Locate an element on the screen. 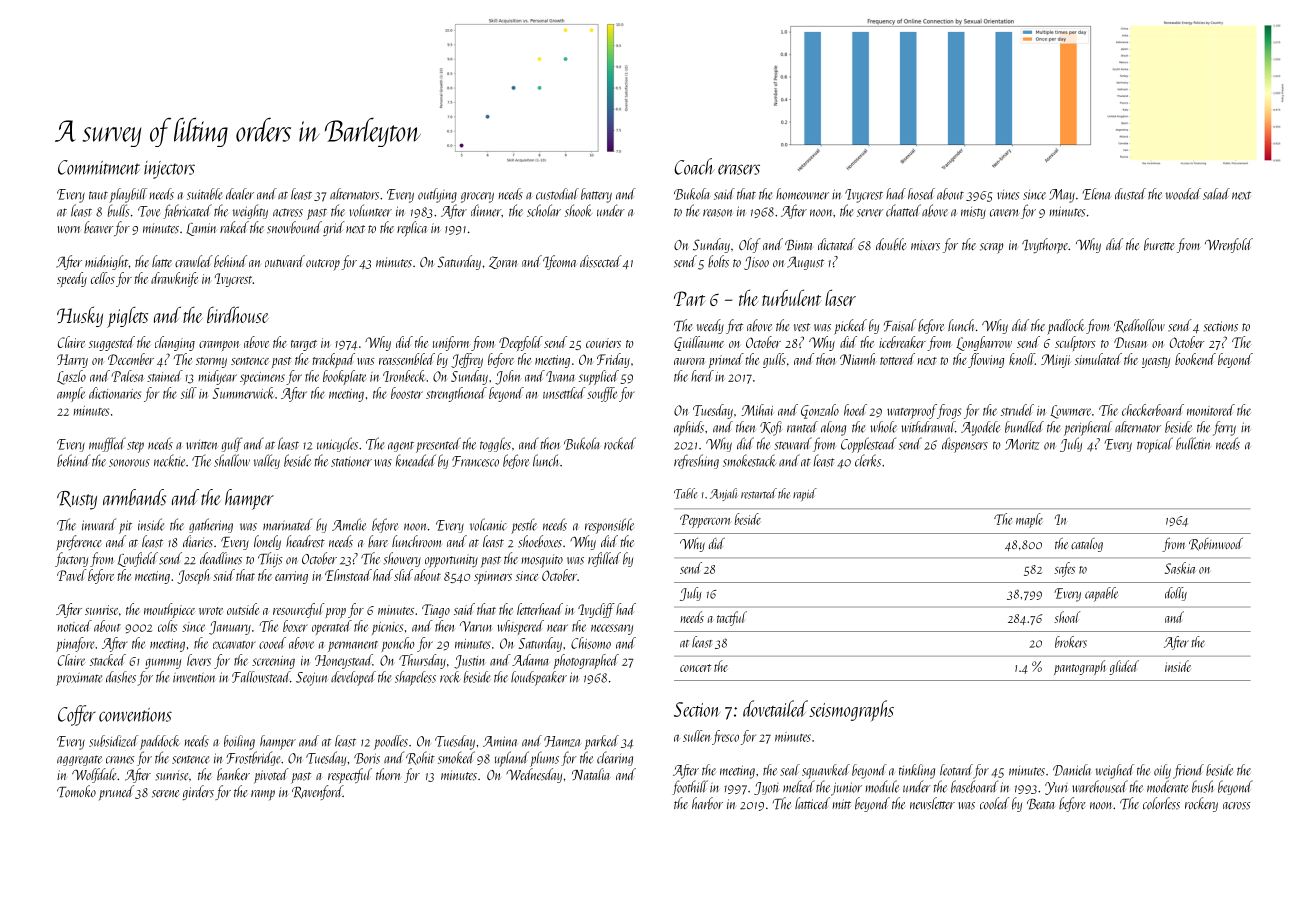  wrote is located at coordinates (211, 611).
